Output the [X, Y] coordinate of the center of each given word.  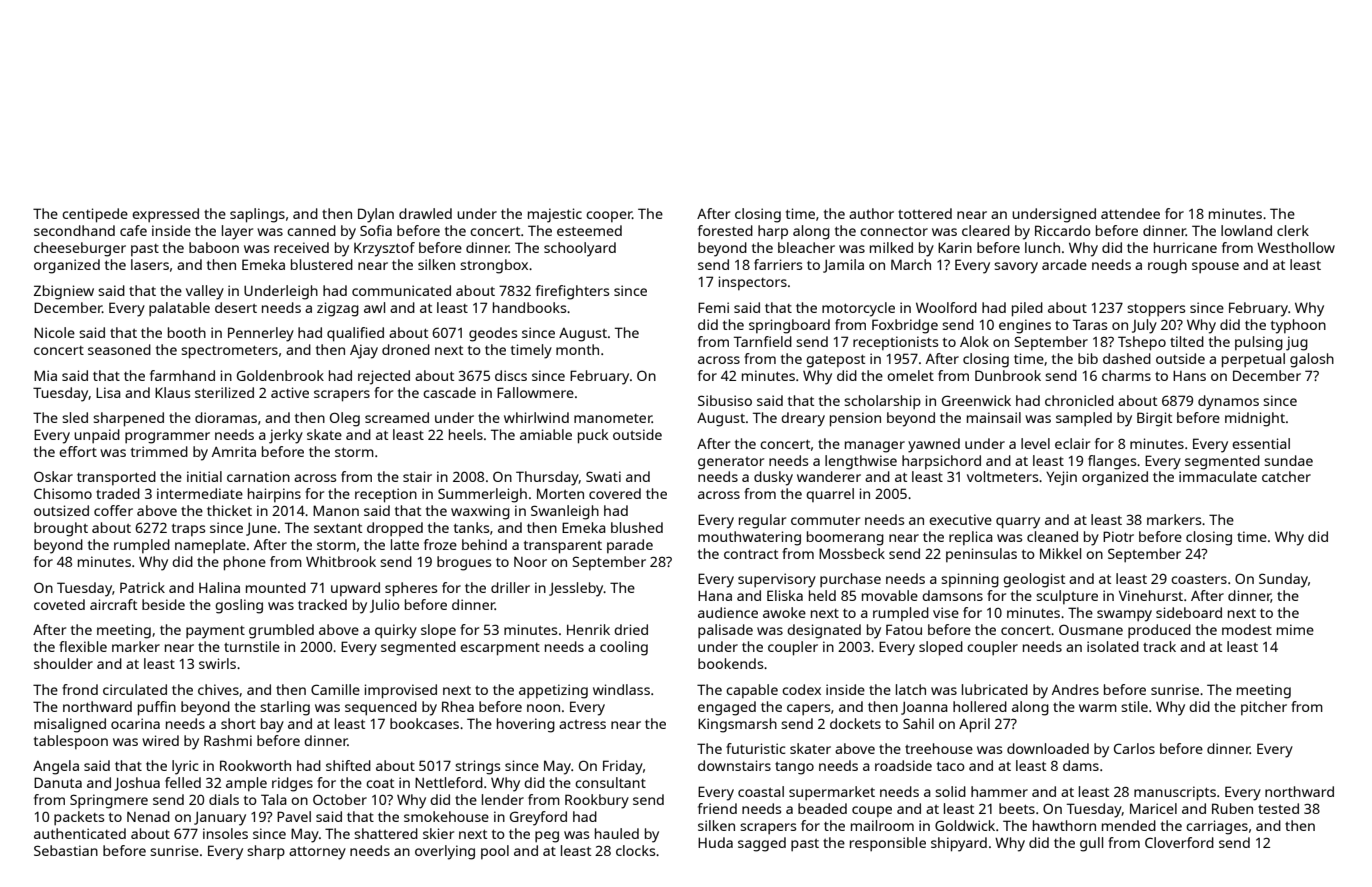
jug [1297, 343]
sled [75, 417]
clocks [635, 850]
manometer [613, 418]
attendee [1130, 213]
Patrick [142, 587]
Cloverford [1179, 842]
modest [1247, 629]
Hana [715, 595]
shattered [386, 833]
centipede [95, 215]
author [871, 213]
